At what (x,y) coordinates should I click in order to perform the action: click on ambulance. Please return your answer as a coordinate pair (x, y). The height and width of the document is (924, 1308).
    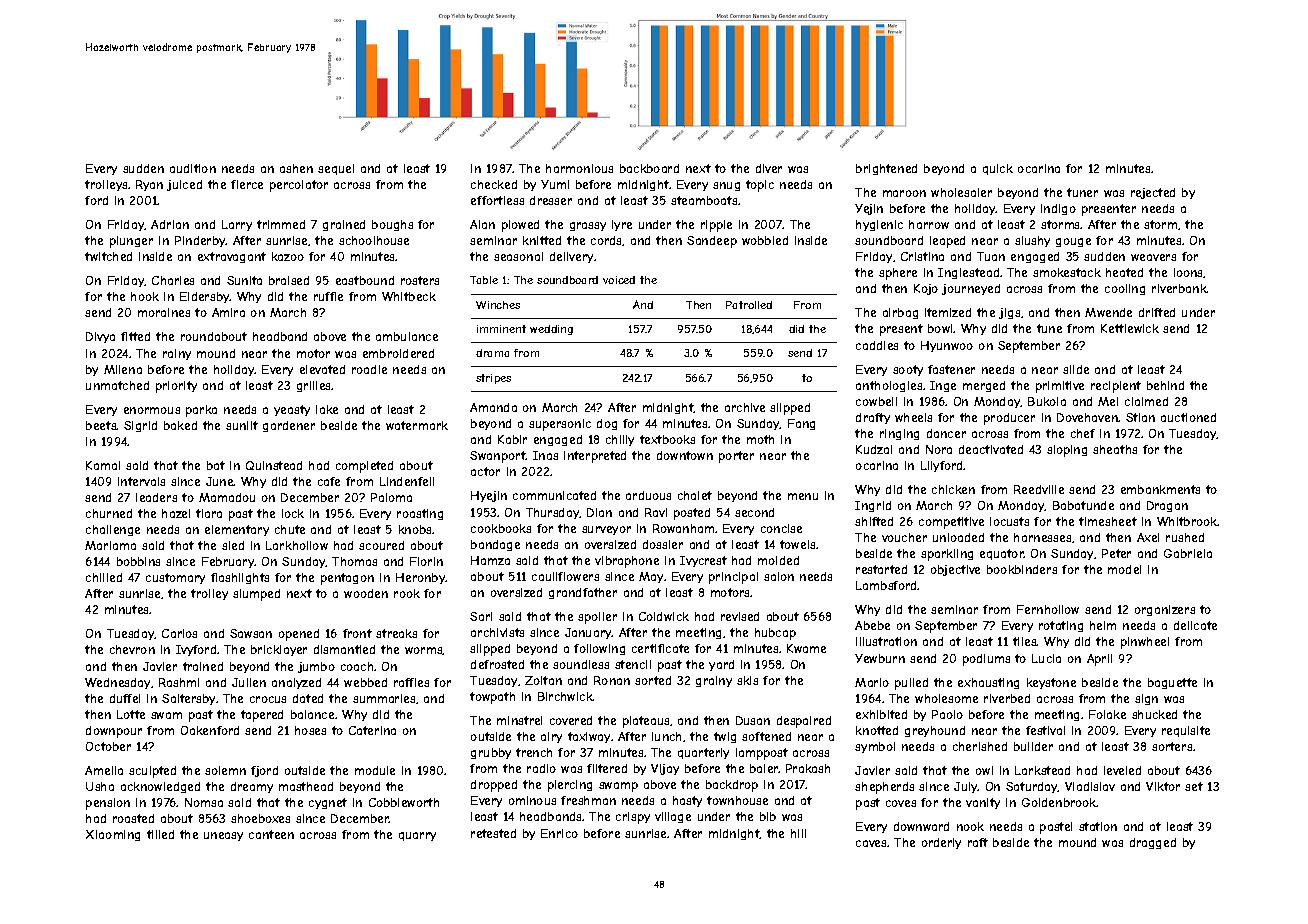
    Looking at the image, I should click on (407, 336).
